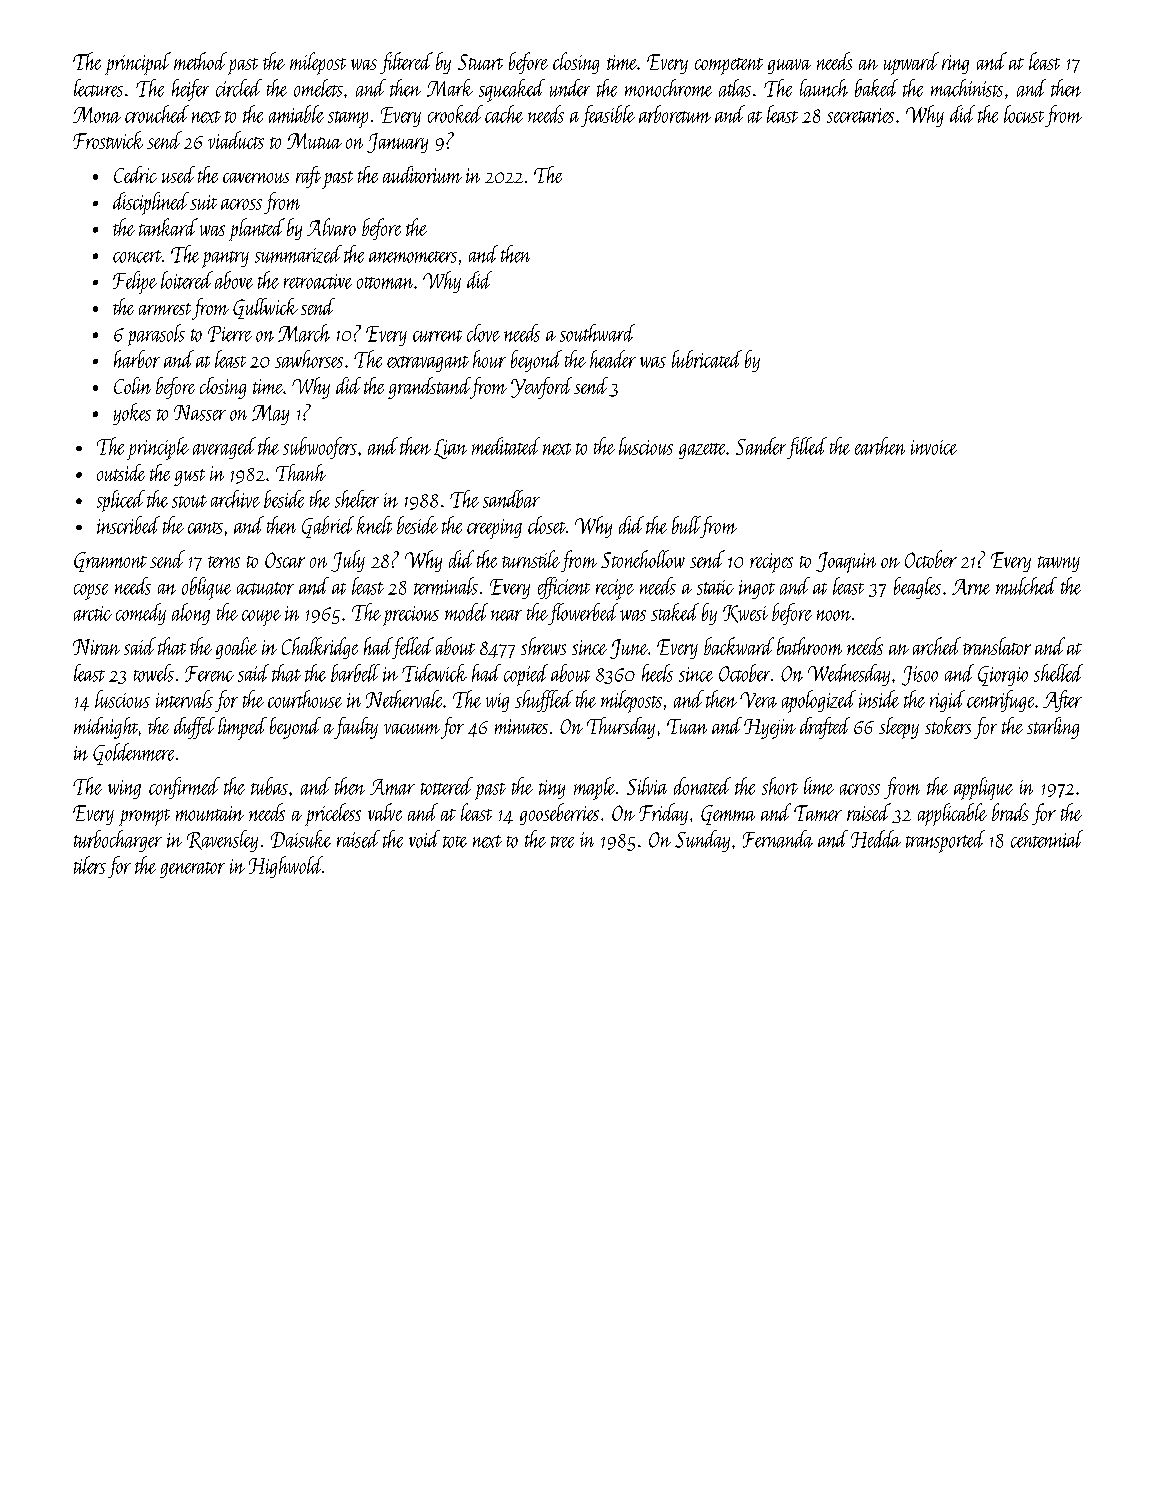 The image size is (1154, 1494). Describe the element at coordinates (506, 446) in the screenshot. I see `meditated` at that location.
